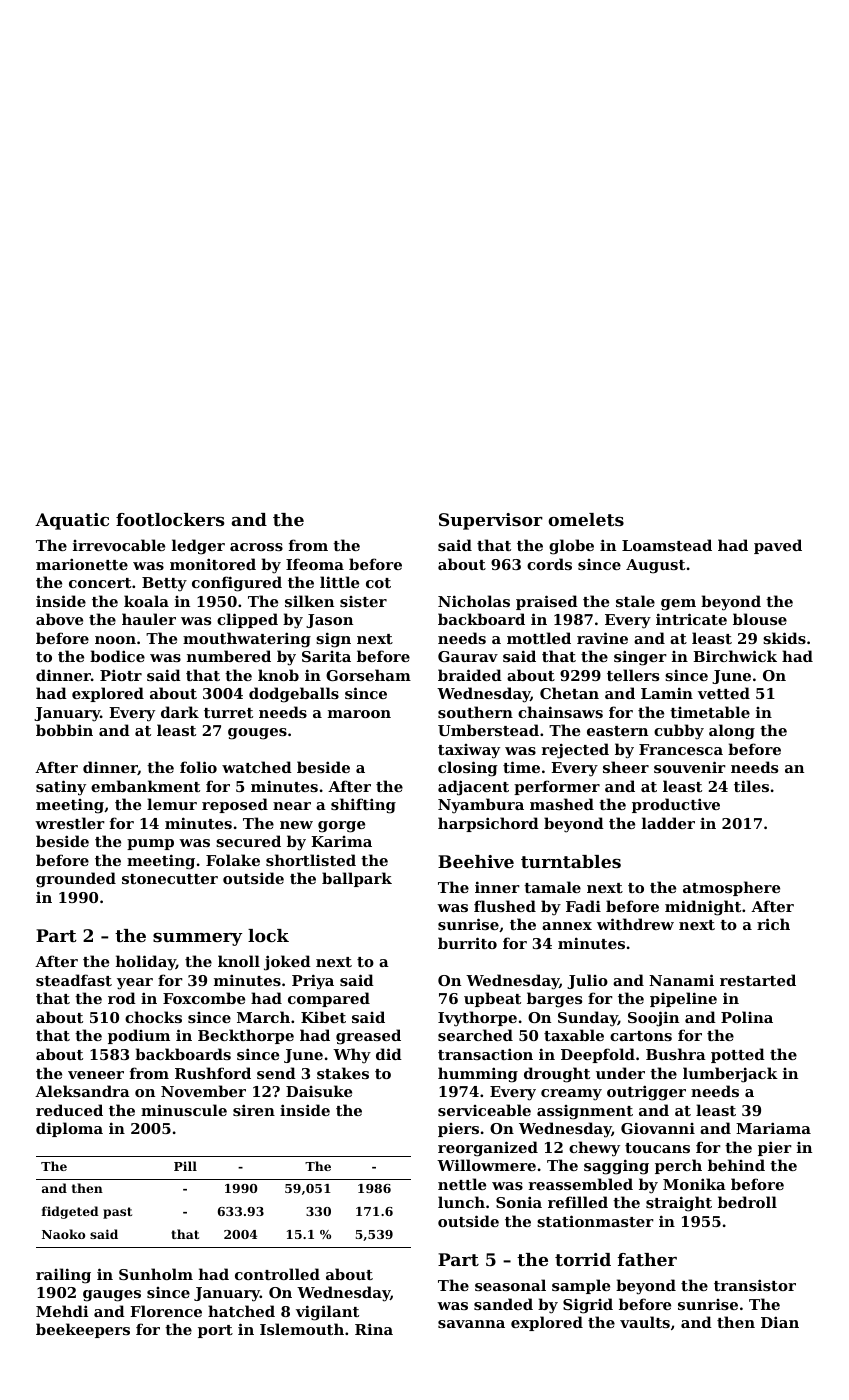 The width and height of the image is (849, 1400). Describe the element at coordinates (474, 601) in the image. I see `Nicholas` at that location.
